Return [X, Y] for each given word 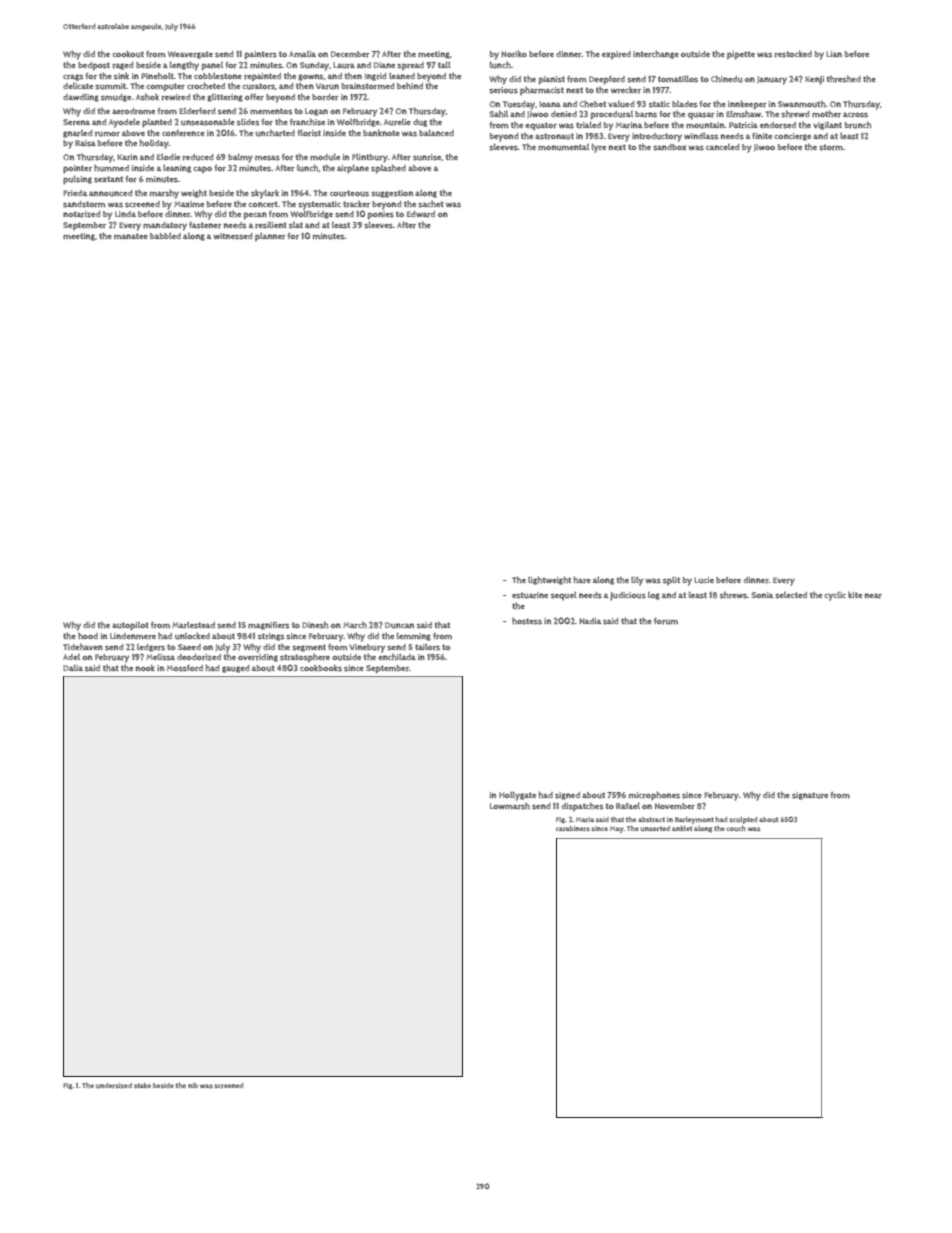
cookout [128, 54]
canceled [722, 147]
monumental [563, 147]
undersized [114, 1085]
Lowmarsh [510, 806]
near [873, 596]
